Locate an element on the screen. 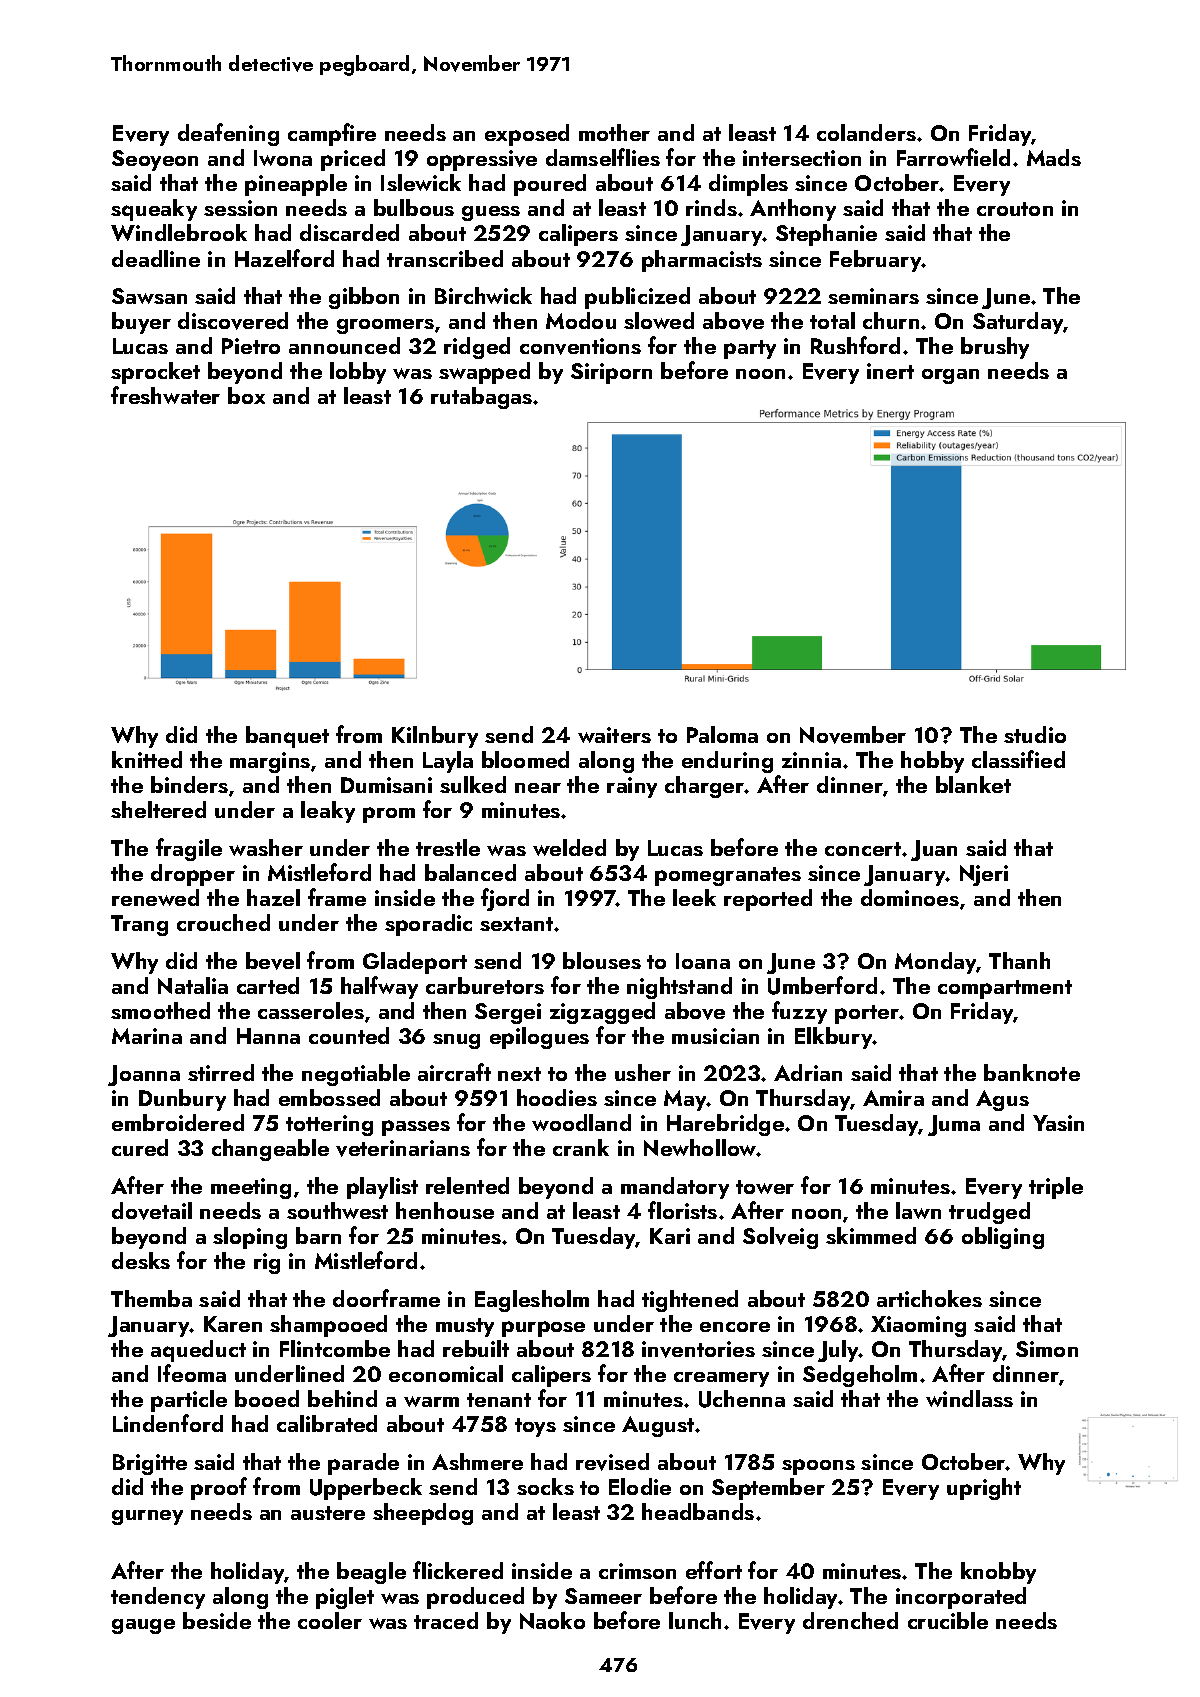  enduring is located at coordinates (727, 762).
